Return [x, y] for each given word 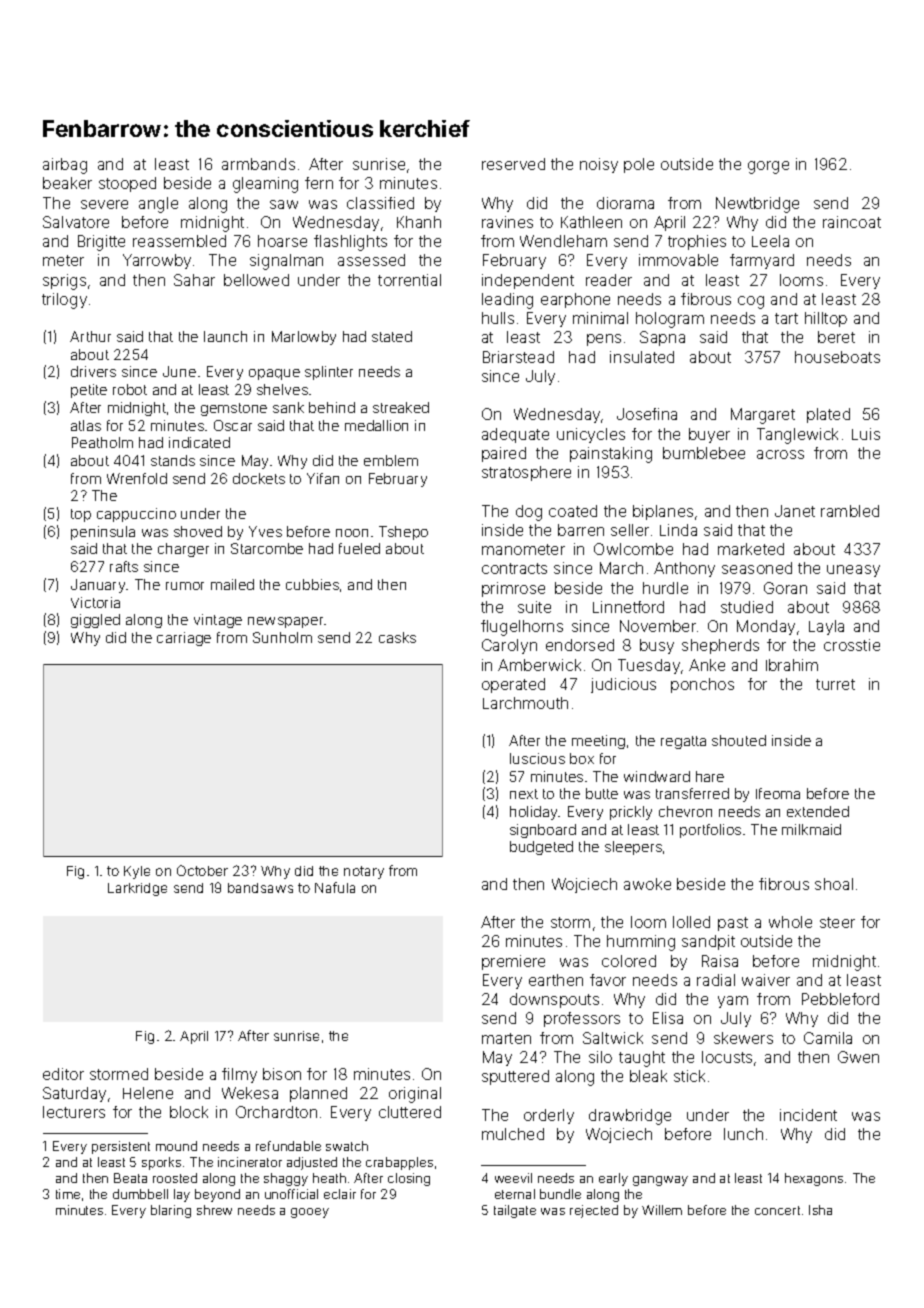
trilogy [64, 301]
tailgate [515, 1211]
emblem [391, 460]
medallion [376, 425]
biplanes [663, 512]
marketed [751, 549]
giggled [95, 621]
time [68, 1194]
